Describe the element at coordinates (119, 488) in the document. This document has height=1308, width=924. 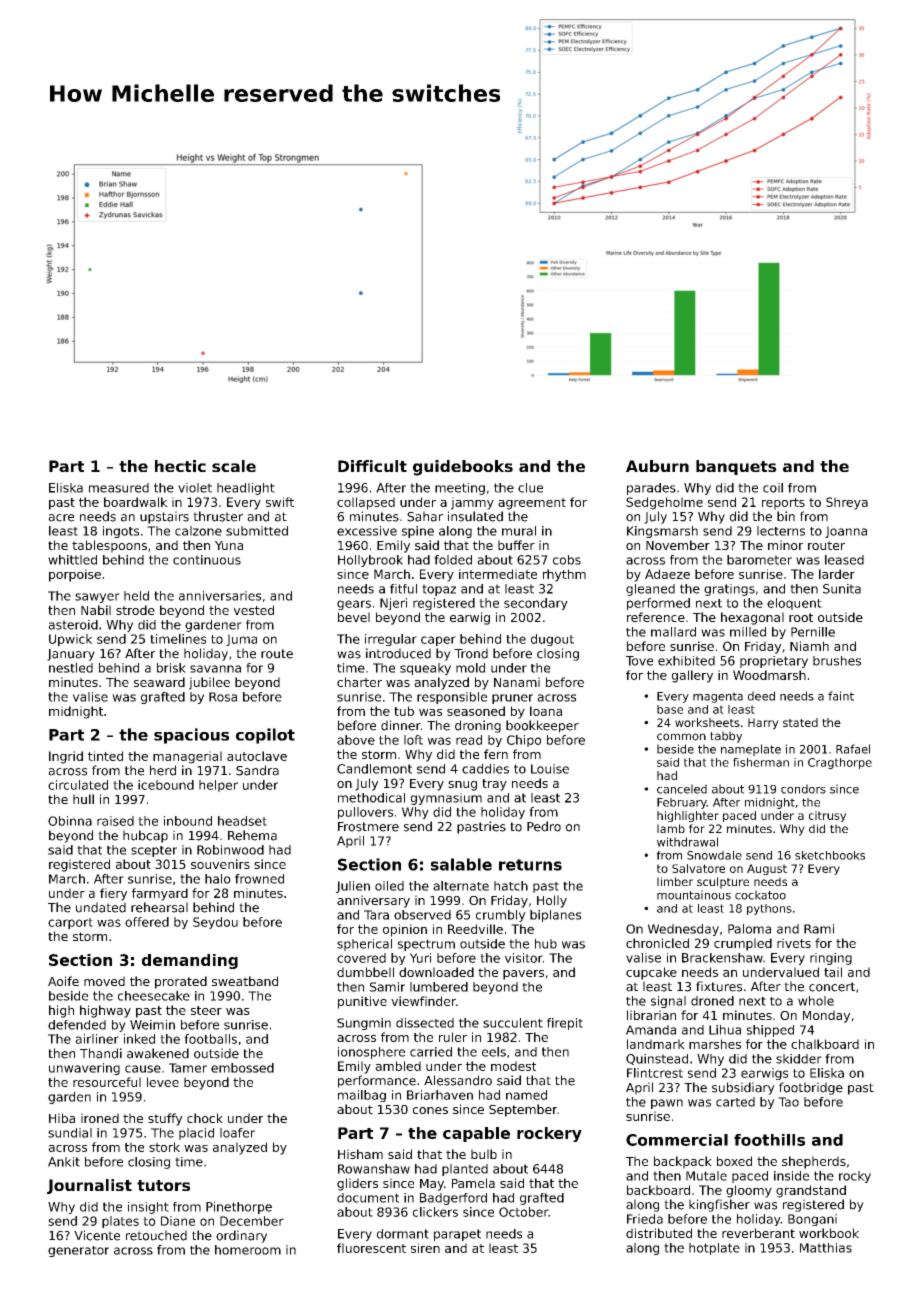
I see `measured` at that location.
